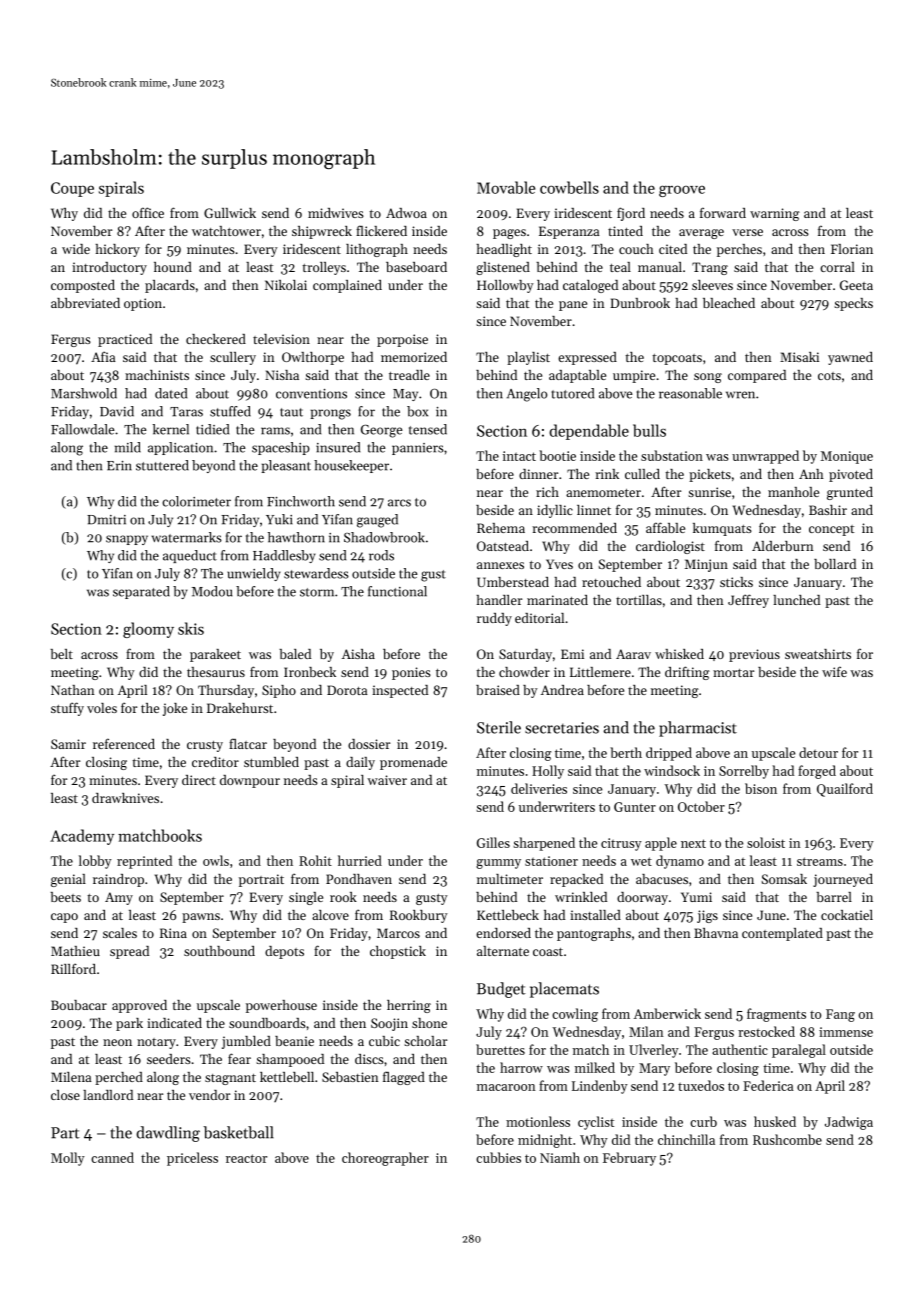 The height and width of the document is (1314, 924). What do you see at coordinates (847, 457) in the document?
I see `Monique` at bounding box center [847, 457].
